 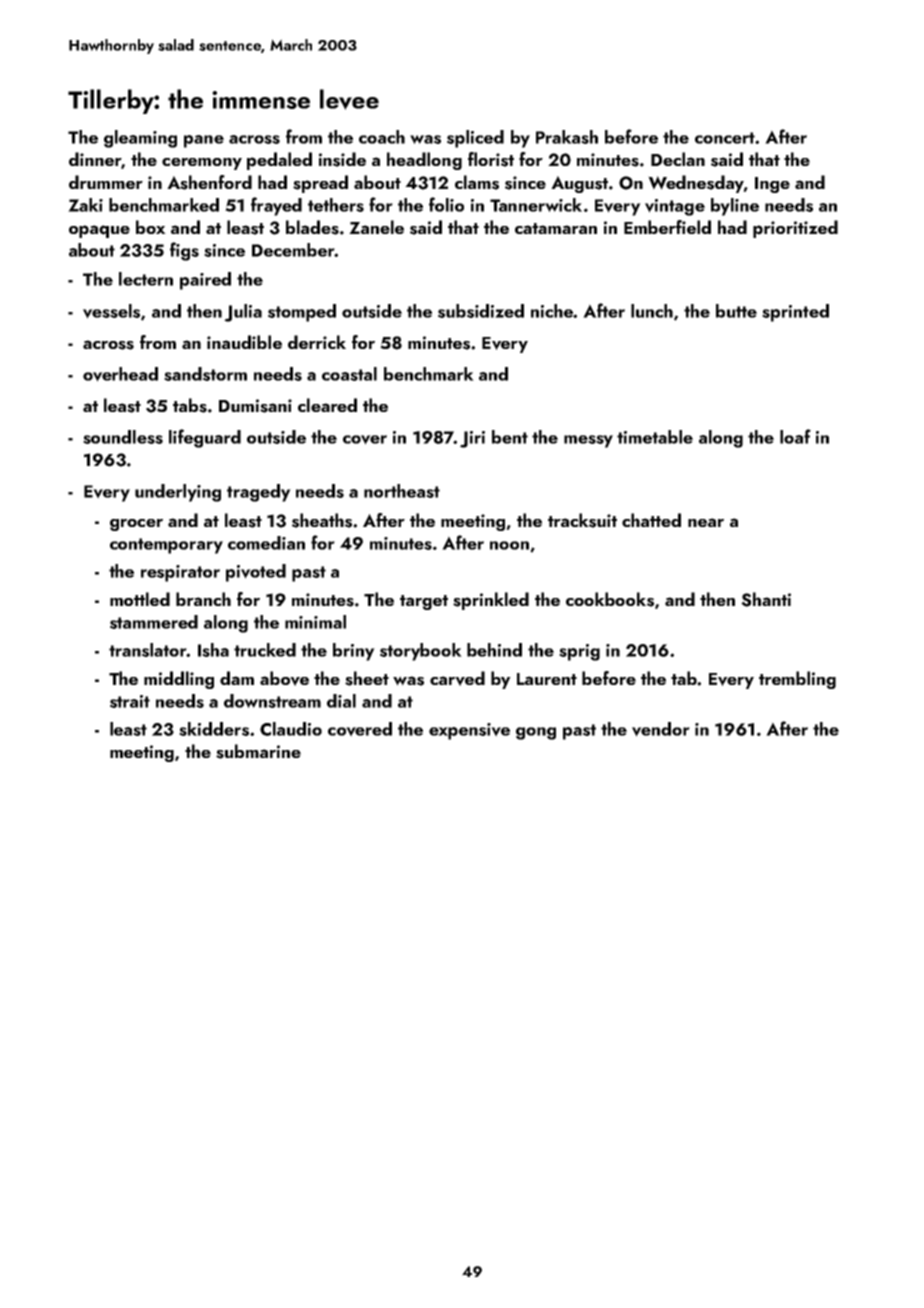 I want to click on figs, so click(x=184, y=251).
